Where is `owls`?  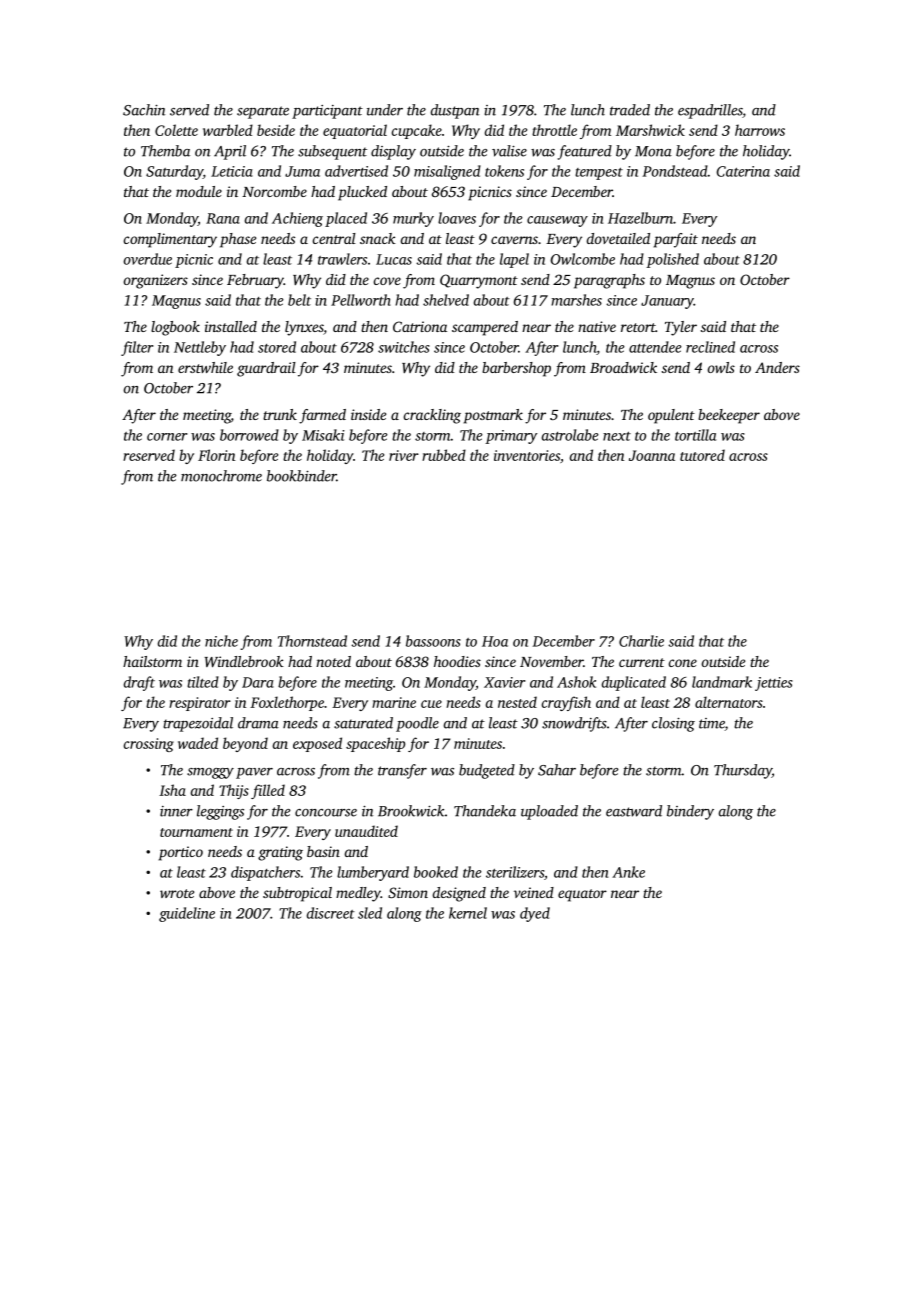 owls is located at coordinates (721, 367).
